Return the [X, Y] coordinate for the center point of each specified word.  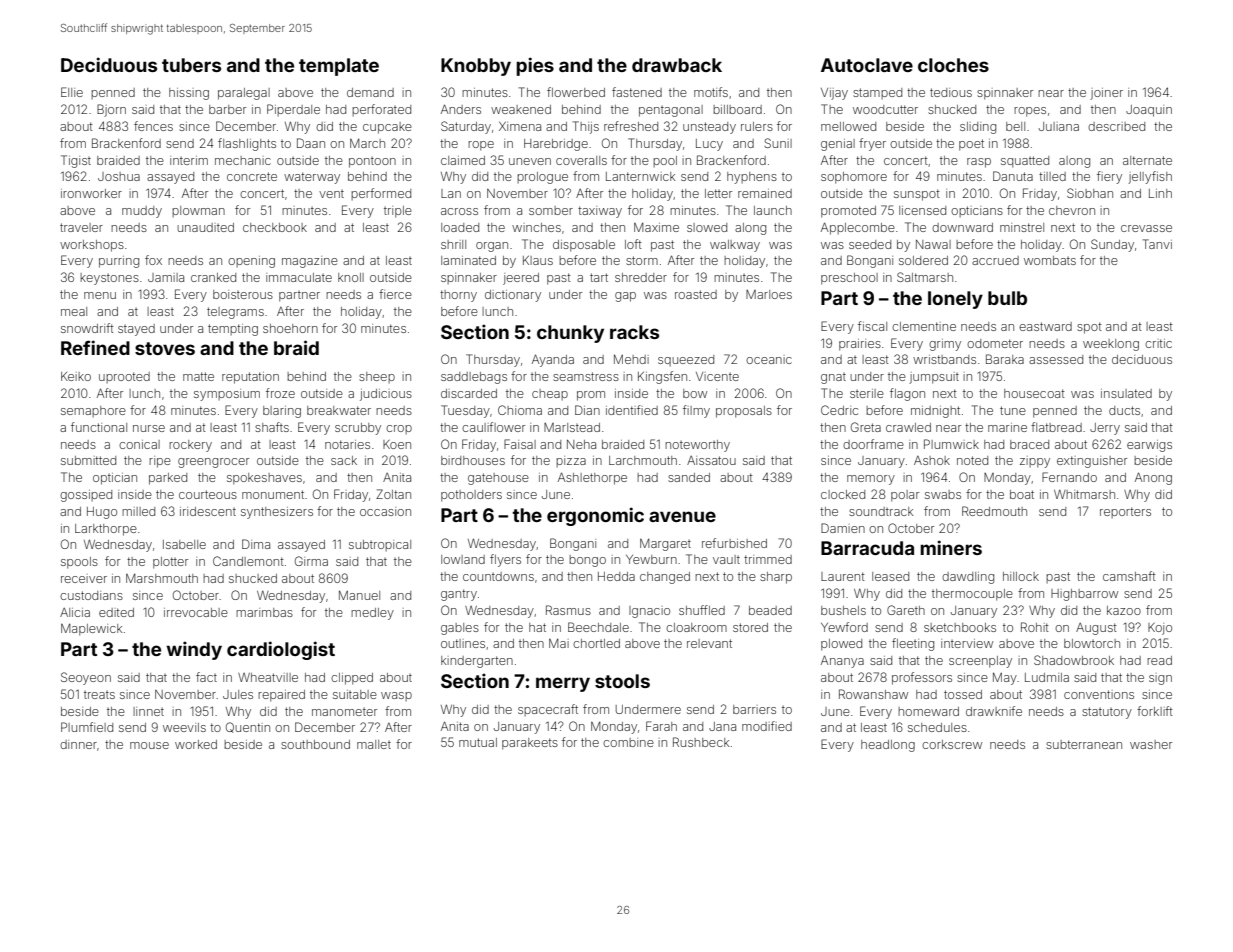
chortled [596, 643]
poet [971, 145]
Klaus [538, 260]
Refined [95, 347]
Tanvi [1157, 244]
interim [189, 160]
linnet [148, 711]
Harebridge [556, 145]
